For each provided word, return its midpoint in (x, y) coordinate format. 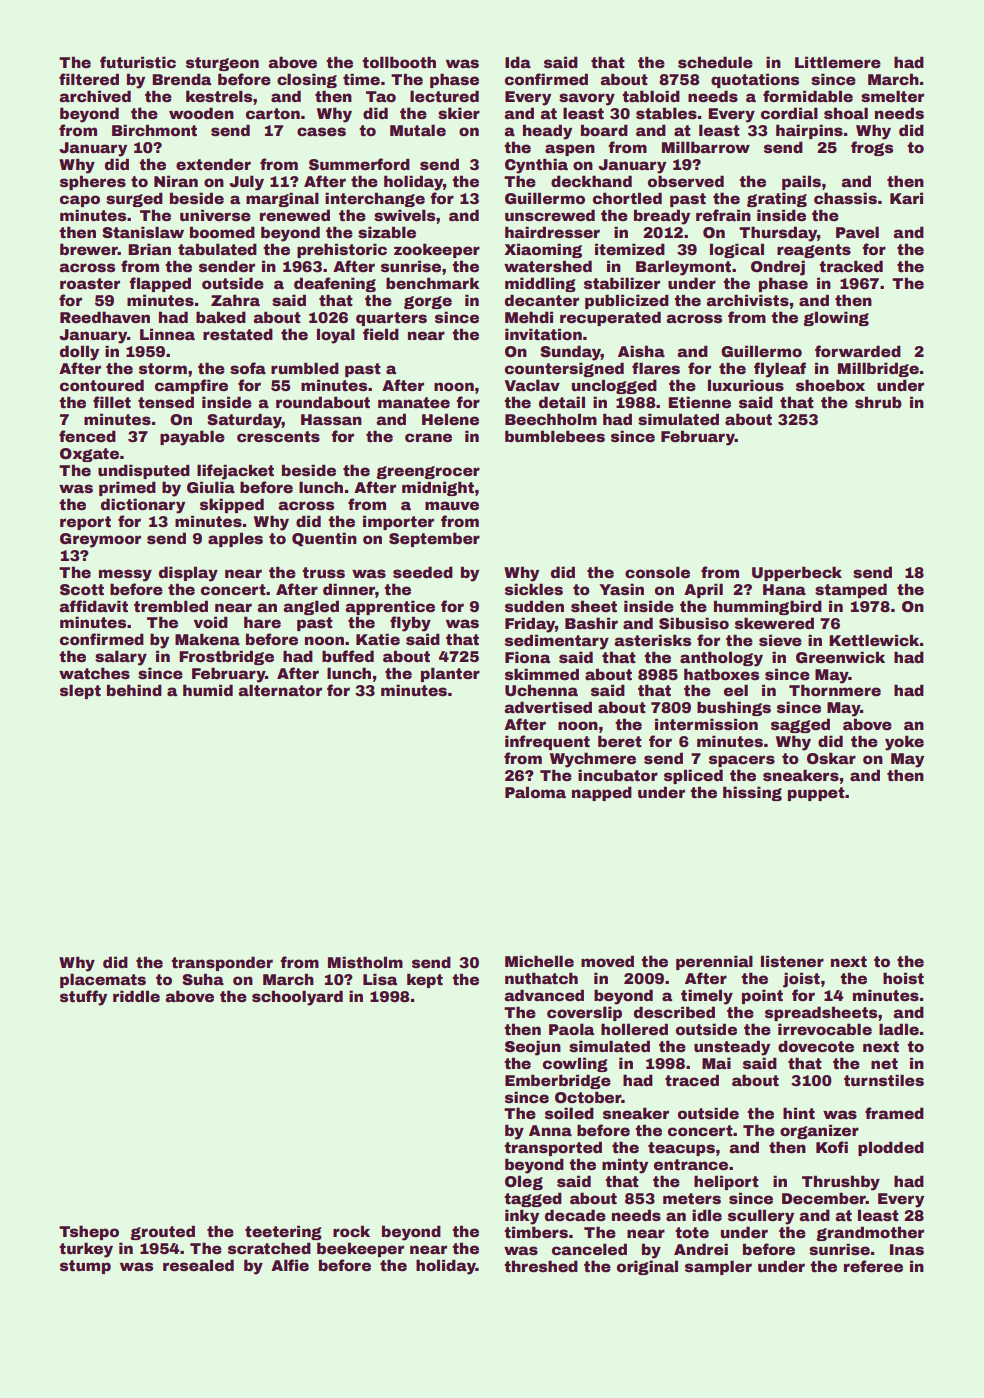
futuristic (138, 62)
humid (208, 690)
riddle (136, 996)
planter (450, 674)
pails (801, 182)
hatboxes (721, 674)
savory (587, 99)
